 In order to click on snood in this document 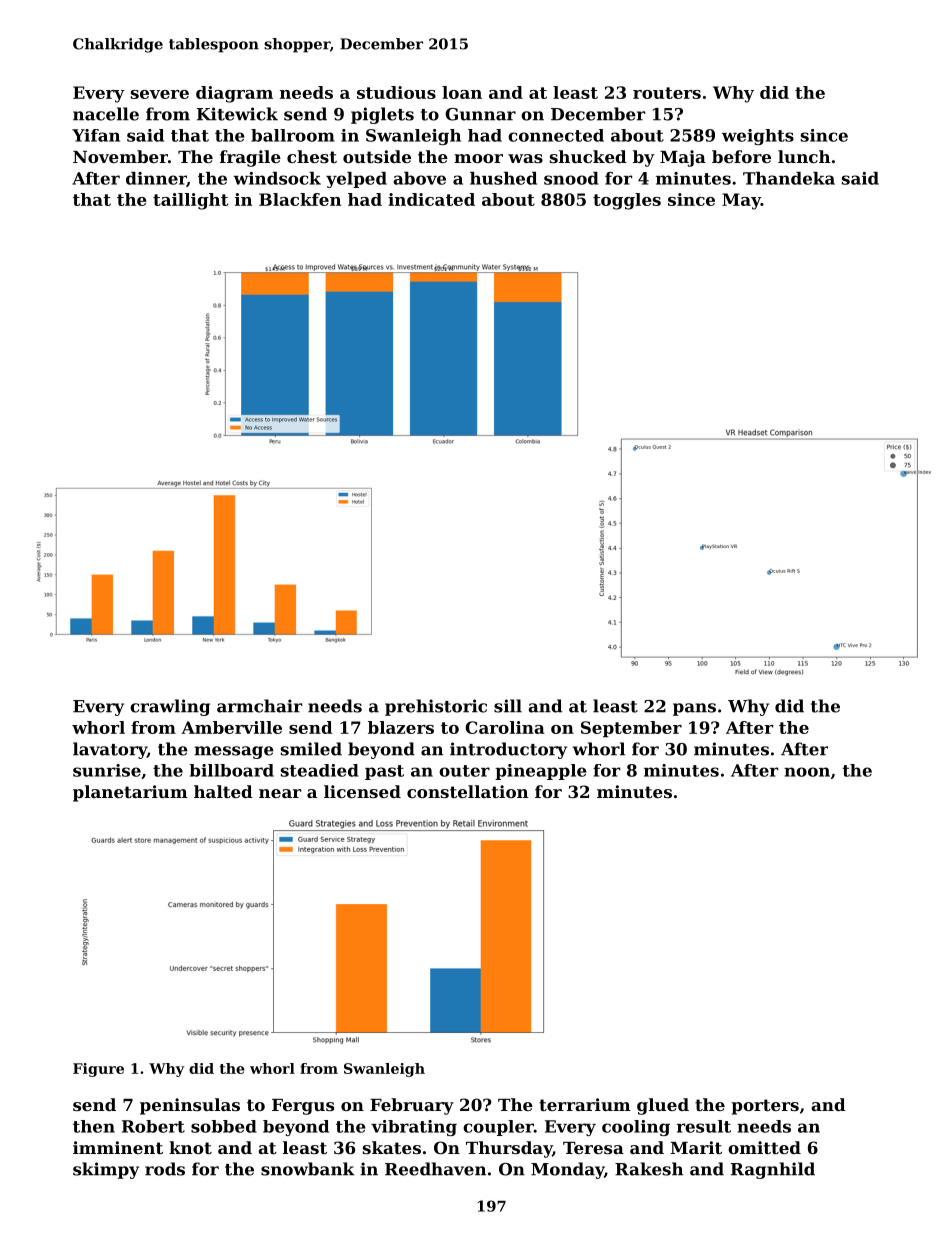, I will do `click(571, 178)`.
